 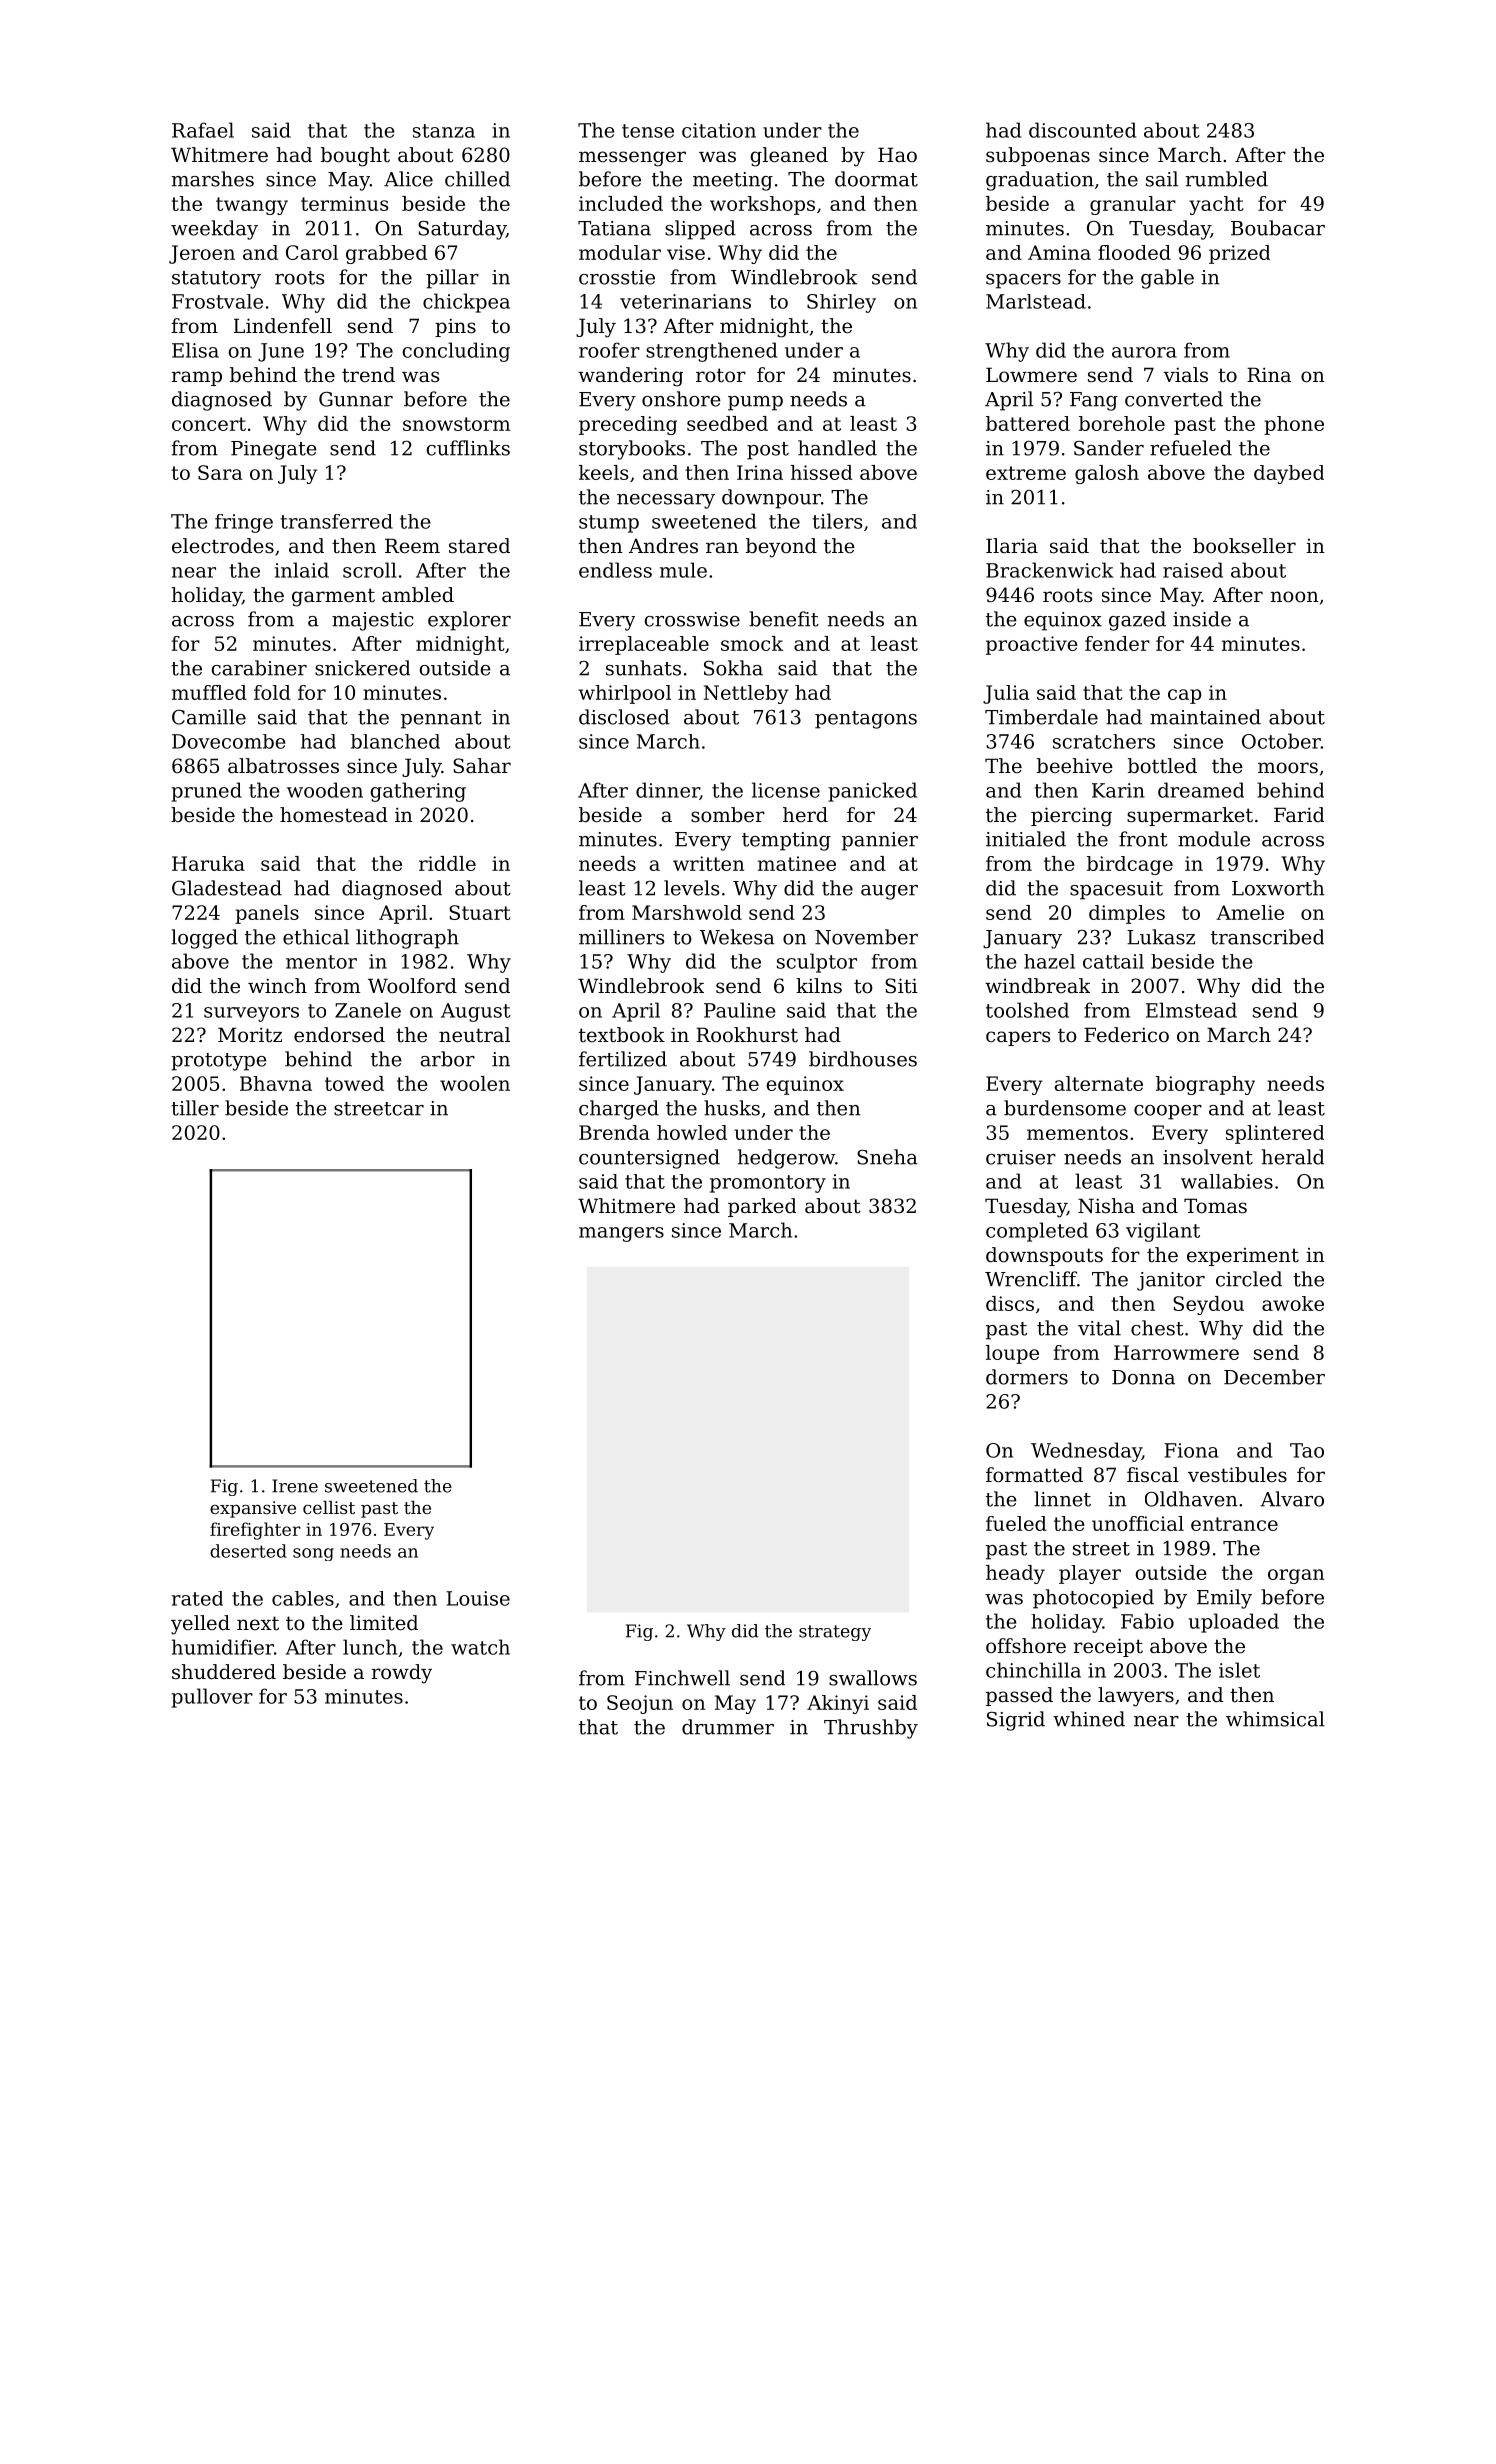 What do you see at coordinates (204, 939) in the screenshot?
I see `logged` at bounding box center [204, 939].
